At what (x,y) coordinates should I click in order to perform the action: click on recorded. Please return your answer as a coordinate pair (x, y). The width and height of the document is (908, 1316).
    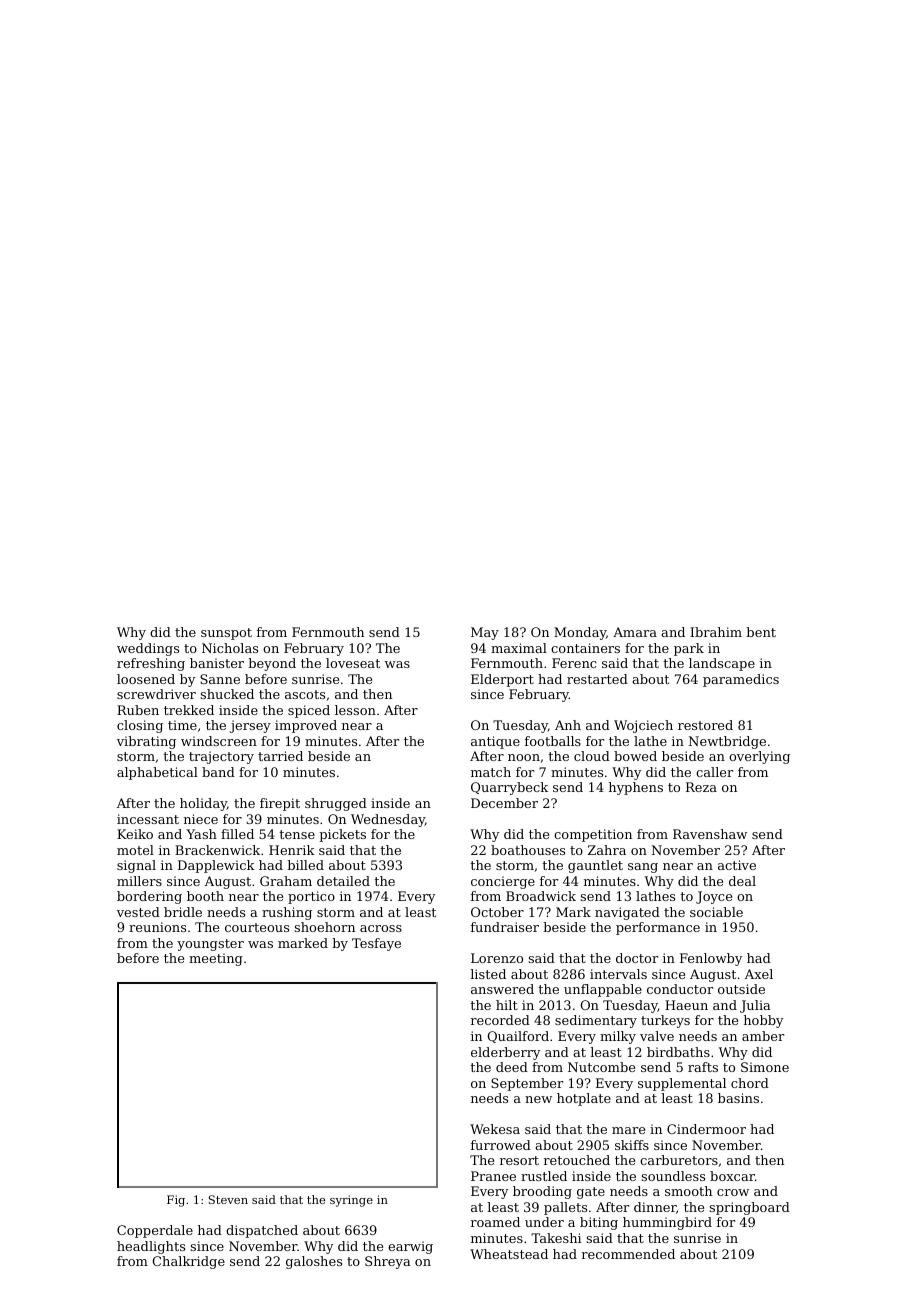
    Looking at the image, I should click on (500, 1020).
